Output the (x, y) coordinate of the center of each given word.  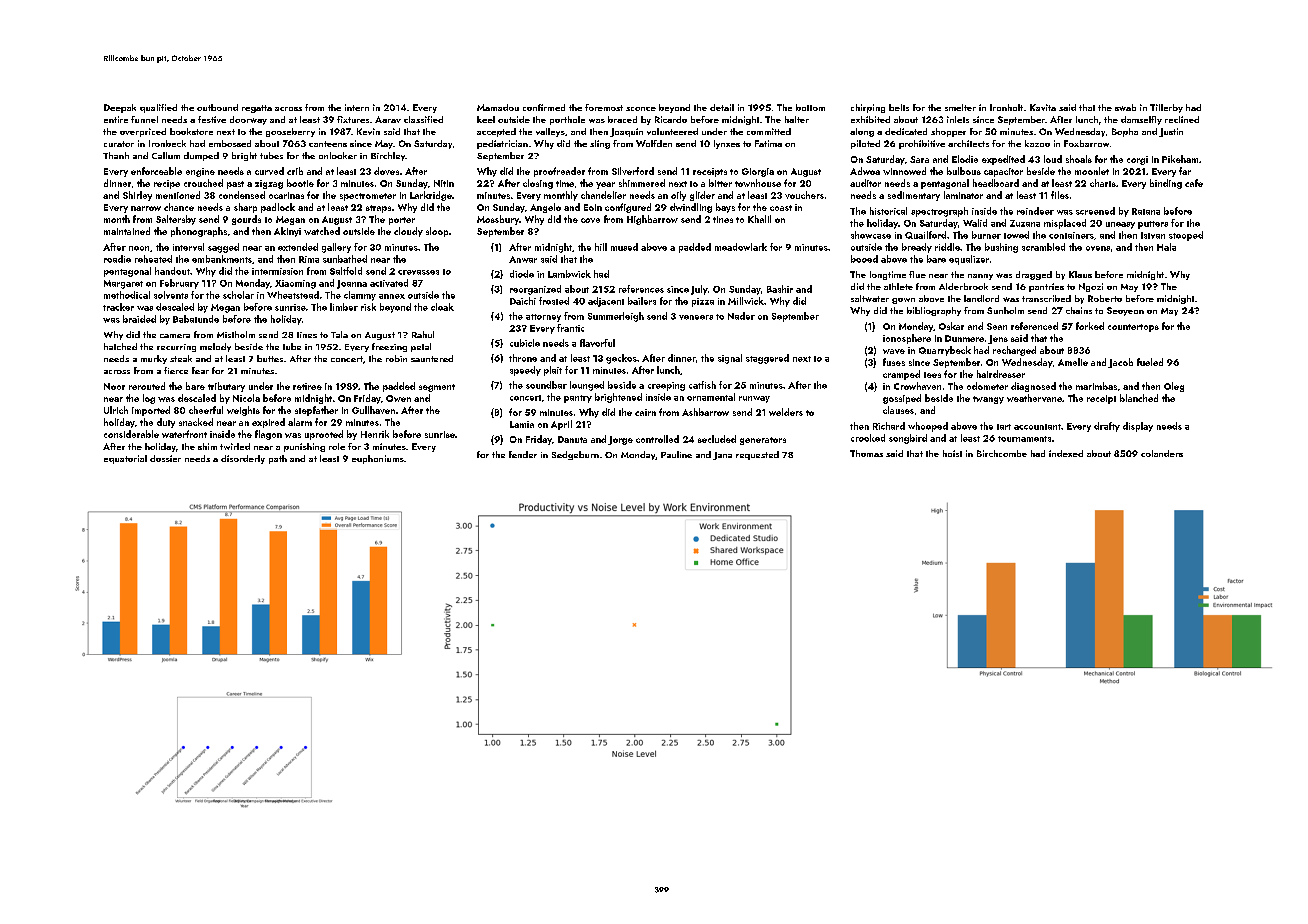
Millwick (746, 301)
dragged (1034, 275)
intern (357, 107)
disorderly (243, 459)
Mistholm (236, 334)
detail (722, 107)
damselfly (1141, 120)
